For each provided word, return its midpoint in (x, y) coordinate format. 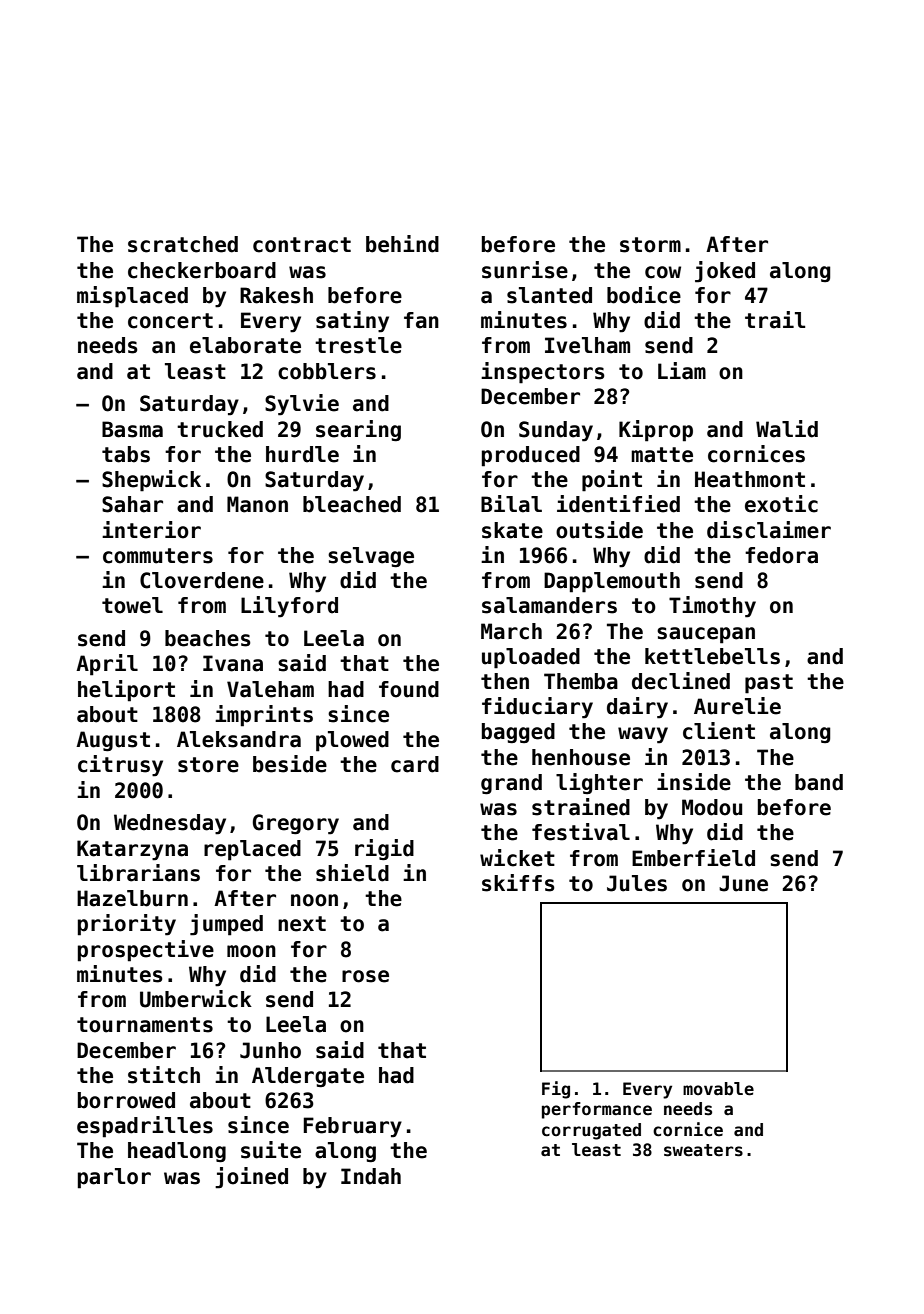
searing (358, 430)
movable (718, 1089)
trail (775, 320)
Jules (637, 883)
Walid (787, 429)
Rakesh (276, 295)
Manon (257, 504)
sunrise (525, 270)
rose (365, 976)
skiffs (518, 883)
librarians (138, 873)
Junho (270, 1050)
